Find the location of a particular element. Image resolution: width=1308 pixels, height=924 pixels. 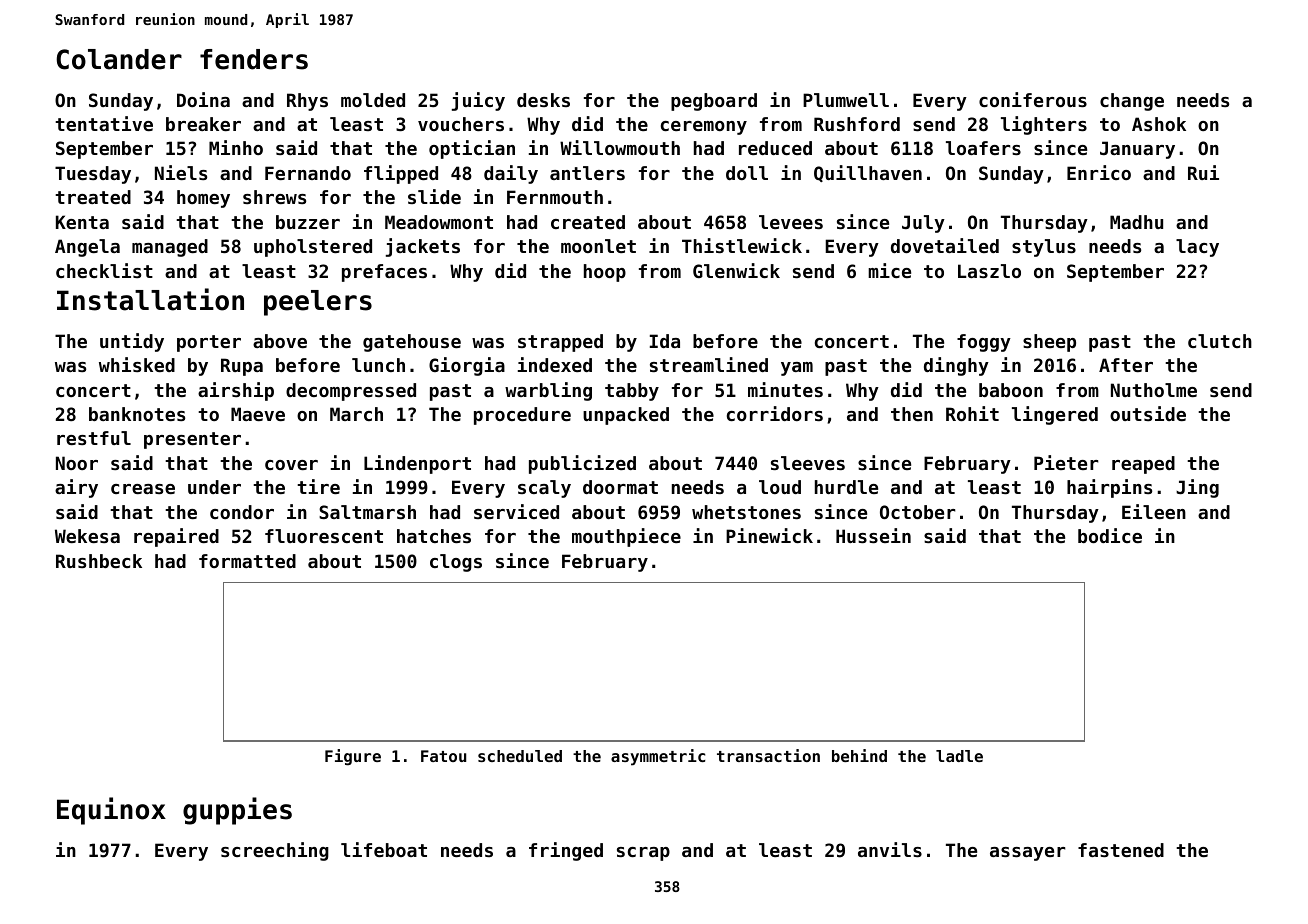

mice is located at coordinates (889, 270).
